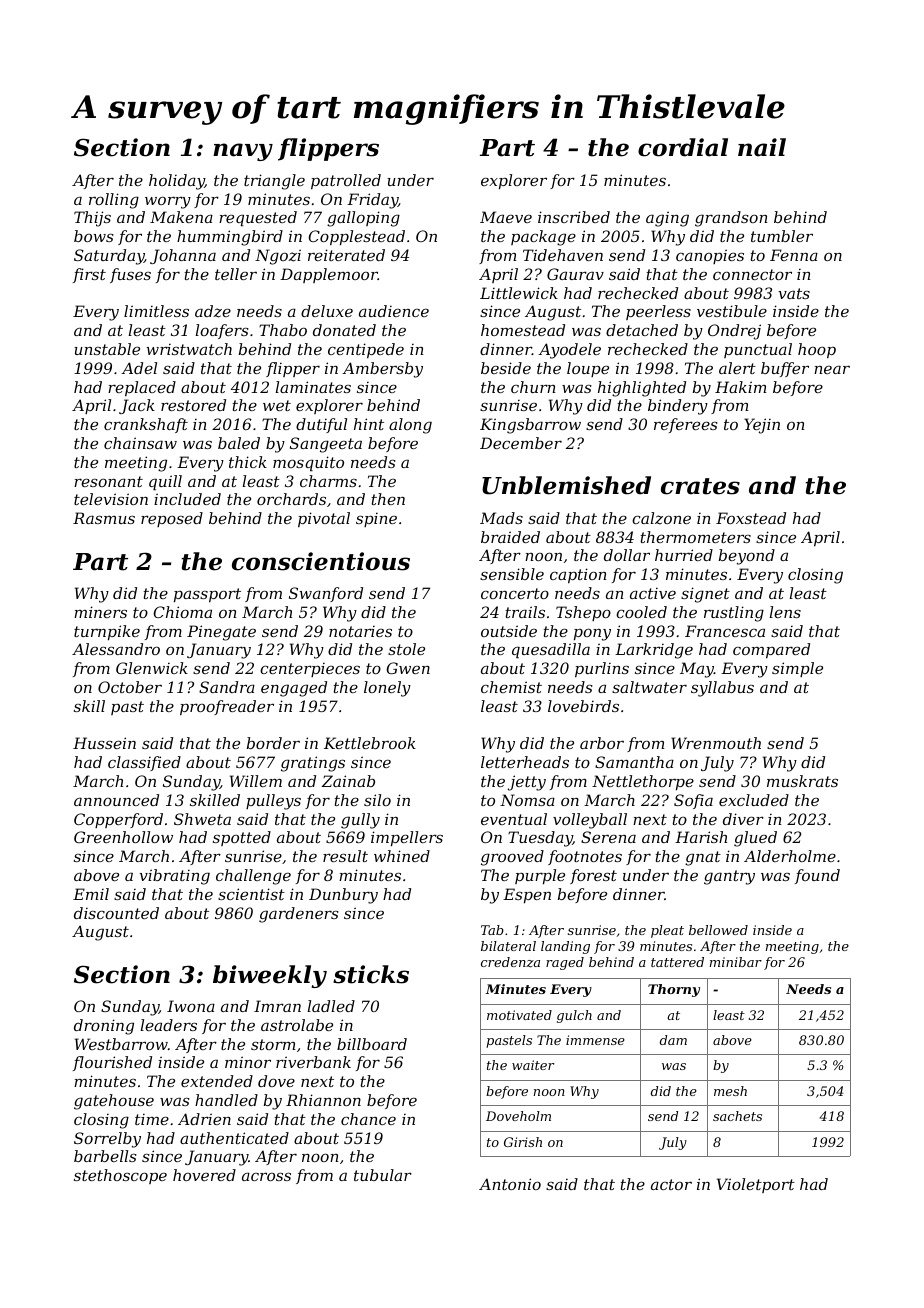 The height and width of the image is (1308, 924). What do you see at coordinates (551, 650) in the image?
I see `quesadilla` at bounding box center [551, 650].
